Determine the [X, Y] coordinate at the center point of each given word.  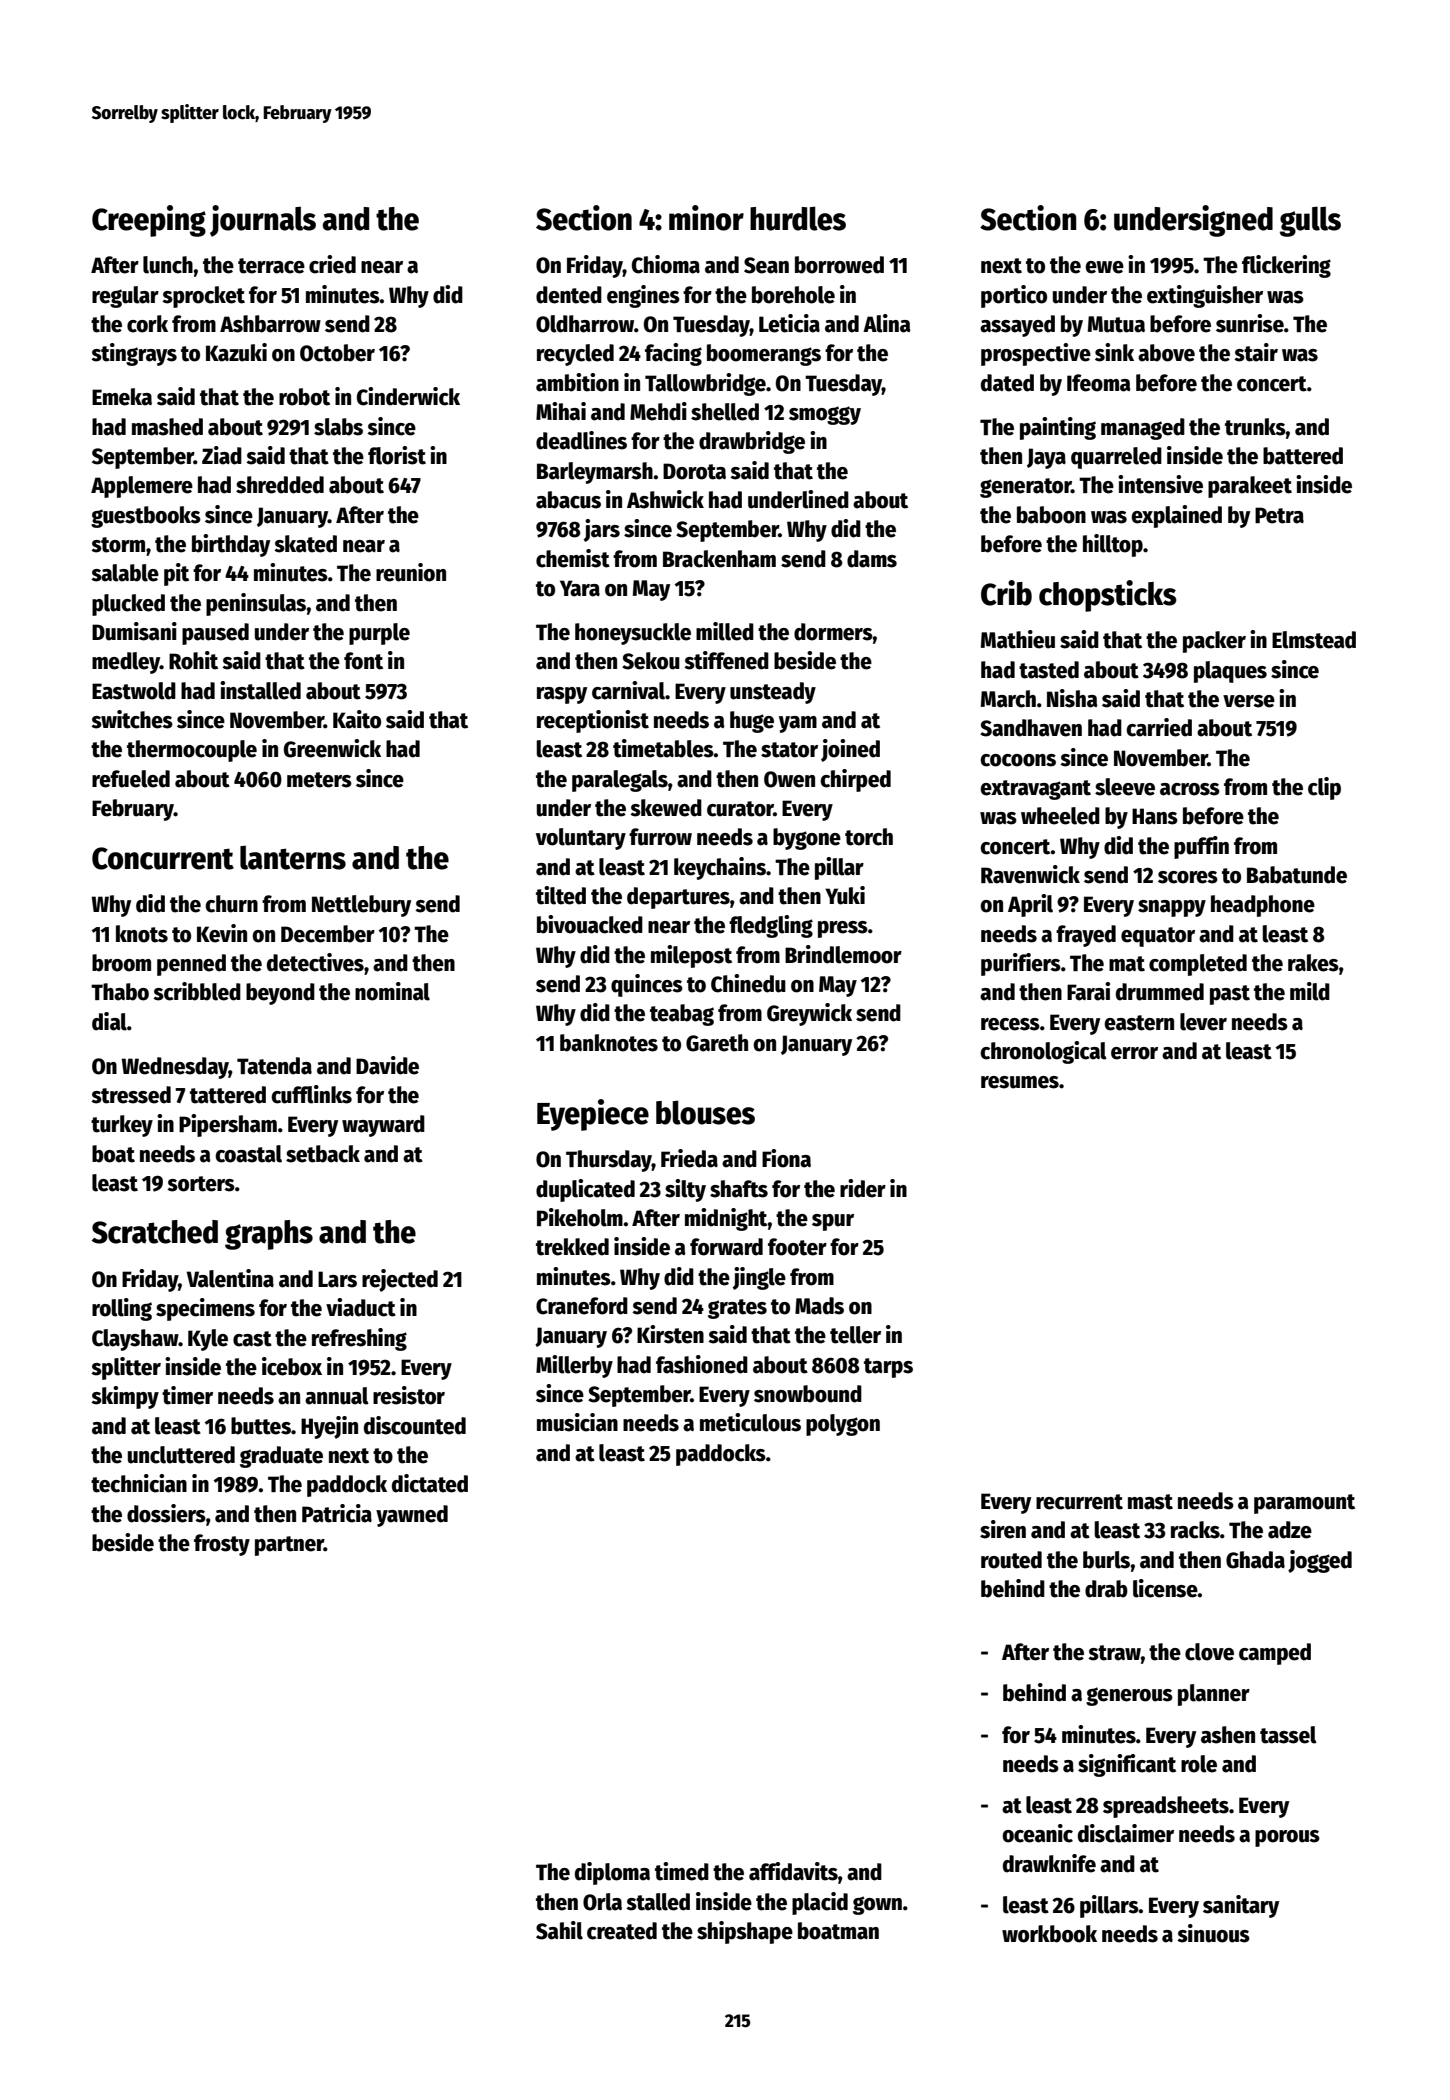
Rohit [193, 660]
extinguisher [1205, 296]
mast [1150, 1502]
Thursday [609, 1161]
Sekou [651, 661]
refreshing [359, 1339]
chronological [1043, 1052]
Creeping [149, 221]
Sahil [559, 1930]
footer [797, 1247]
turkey [122, 1126]
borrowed [839, 265]
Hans [1155, 816]
